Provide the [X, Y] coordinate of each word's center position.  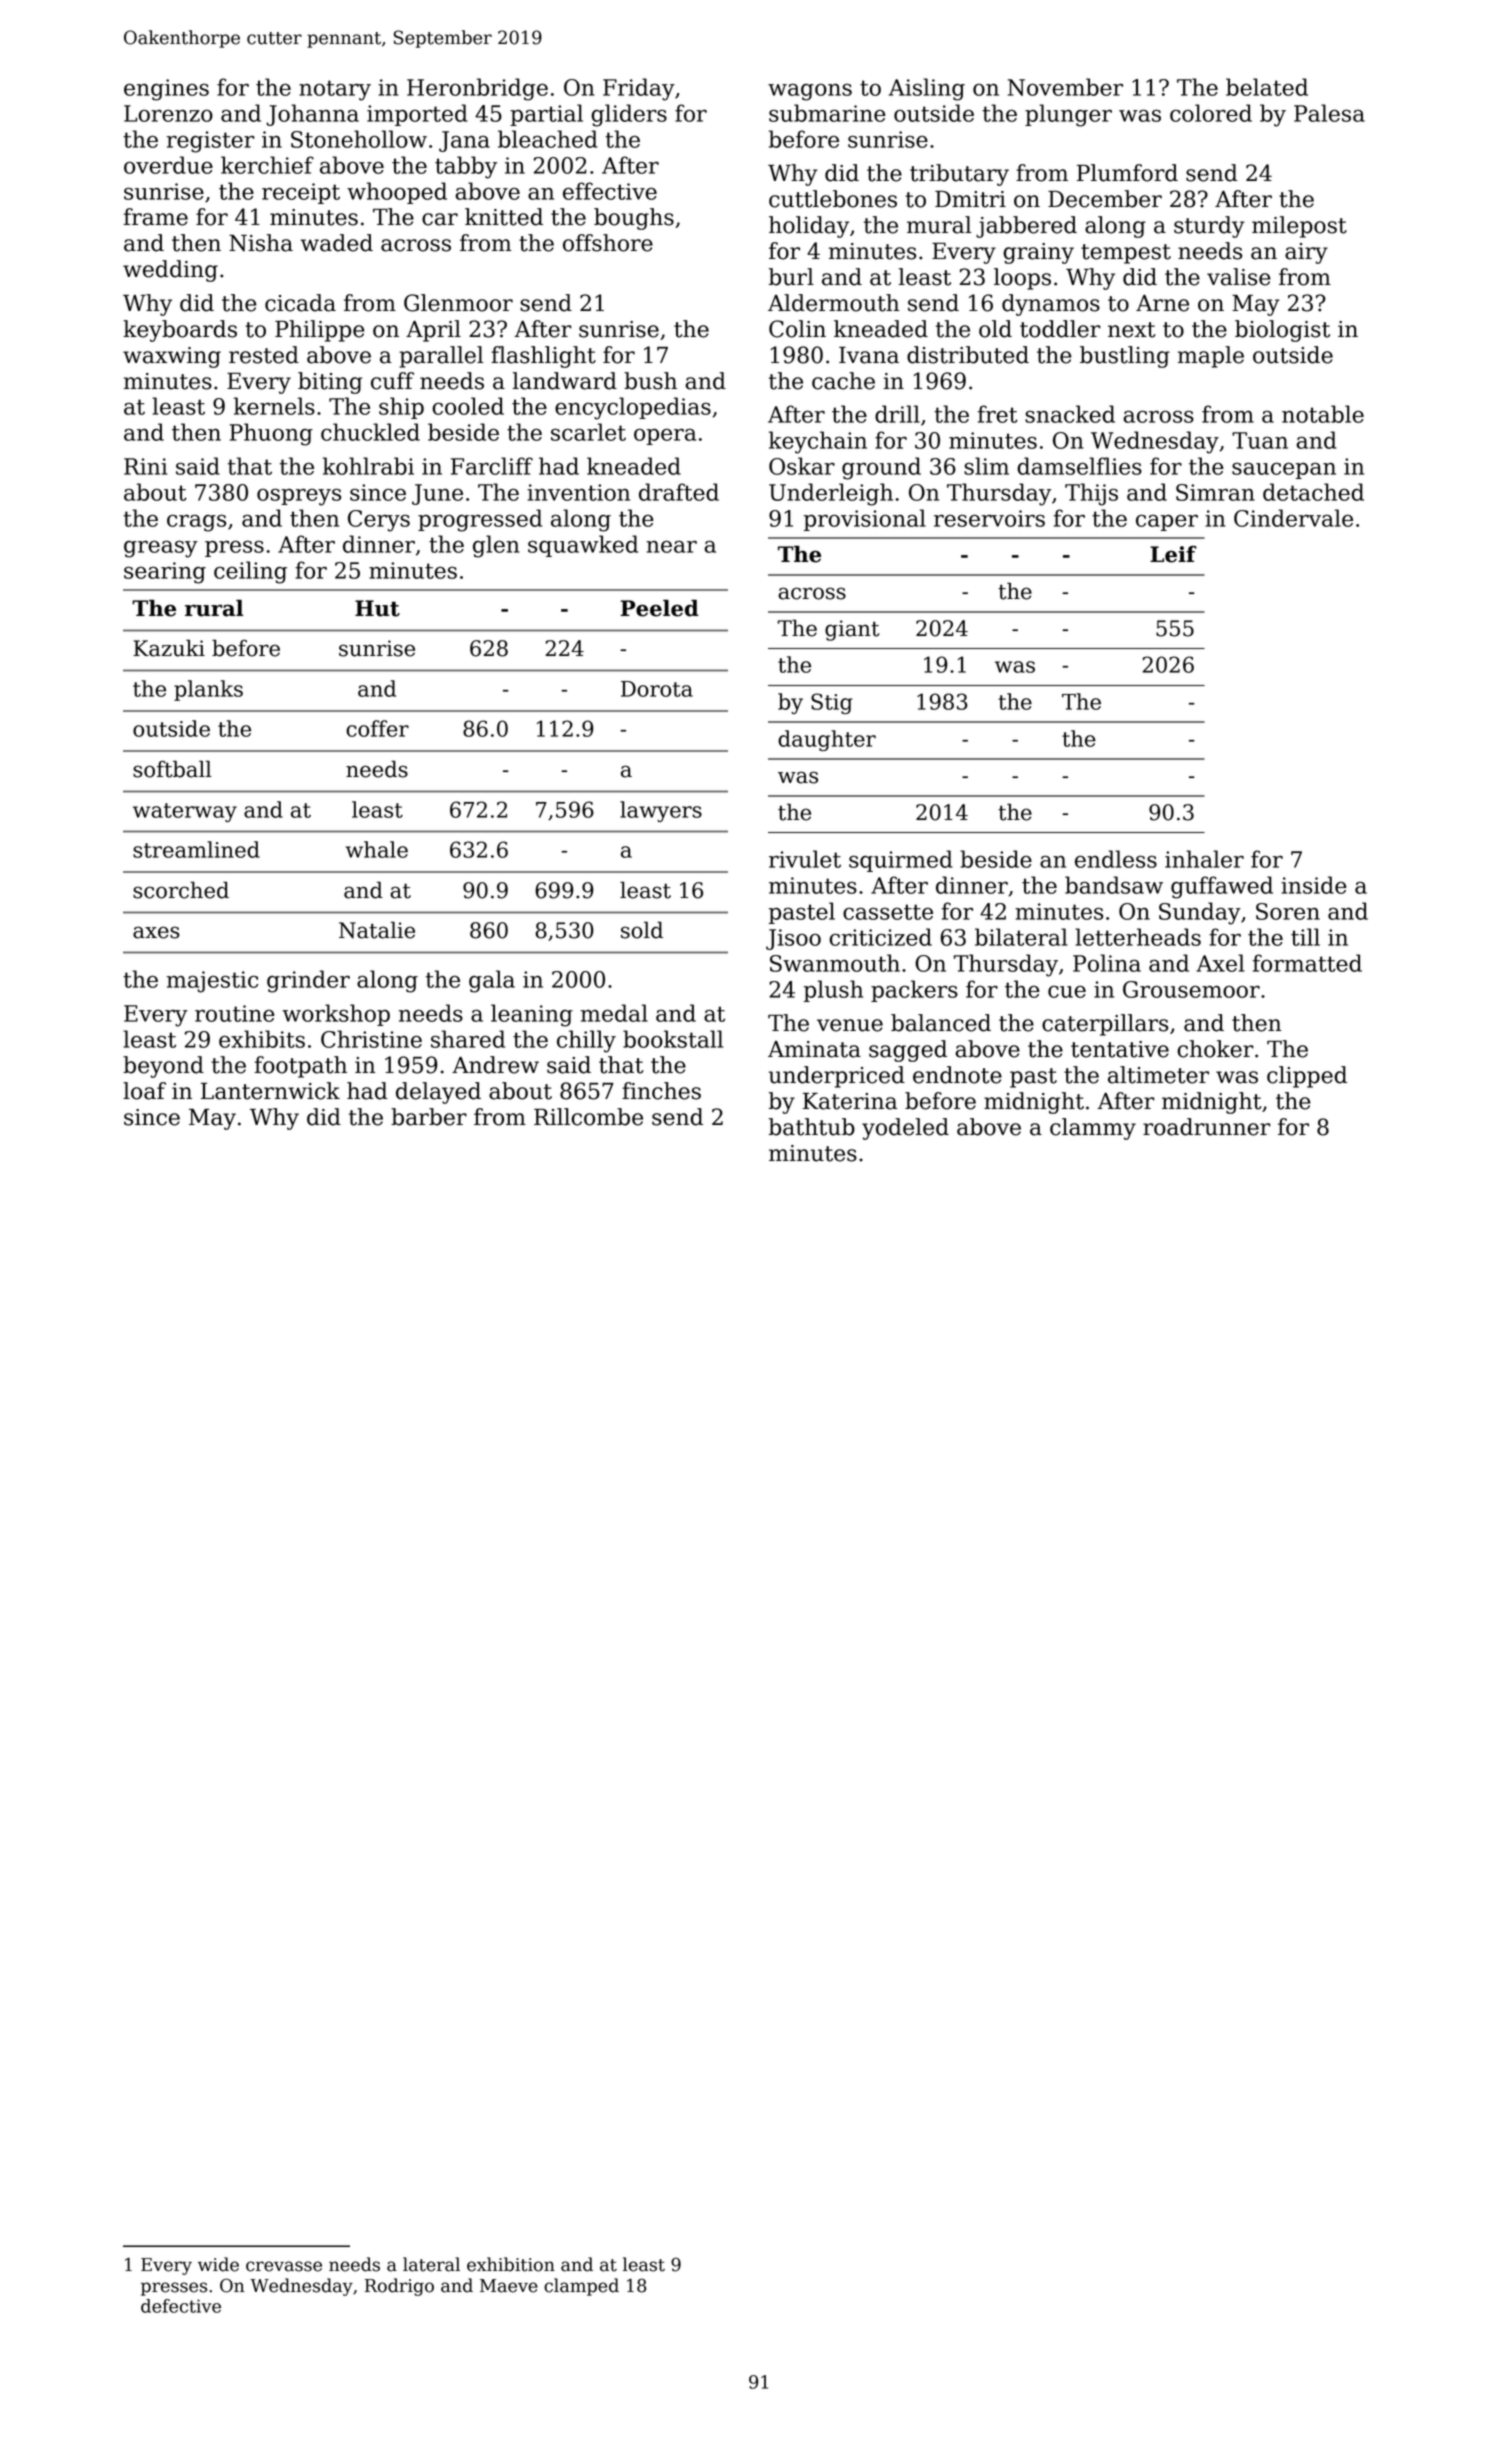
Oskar [802, 466]
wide [218, 2264]
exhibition [511, 2264]
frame [156, 217]
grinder [308, 981]
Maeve [509, 2286]
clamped [581, 2287]
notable [1323, 414]
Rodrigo [399, 2287]
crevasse [284, 2266]
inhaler [1204, 859]
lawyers [661, 811]
